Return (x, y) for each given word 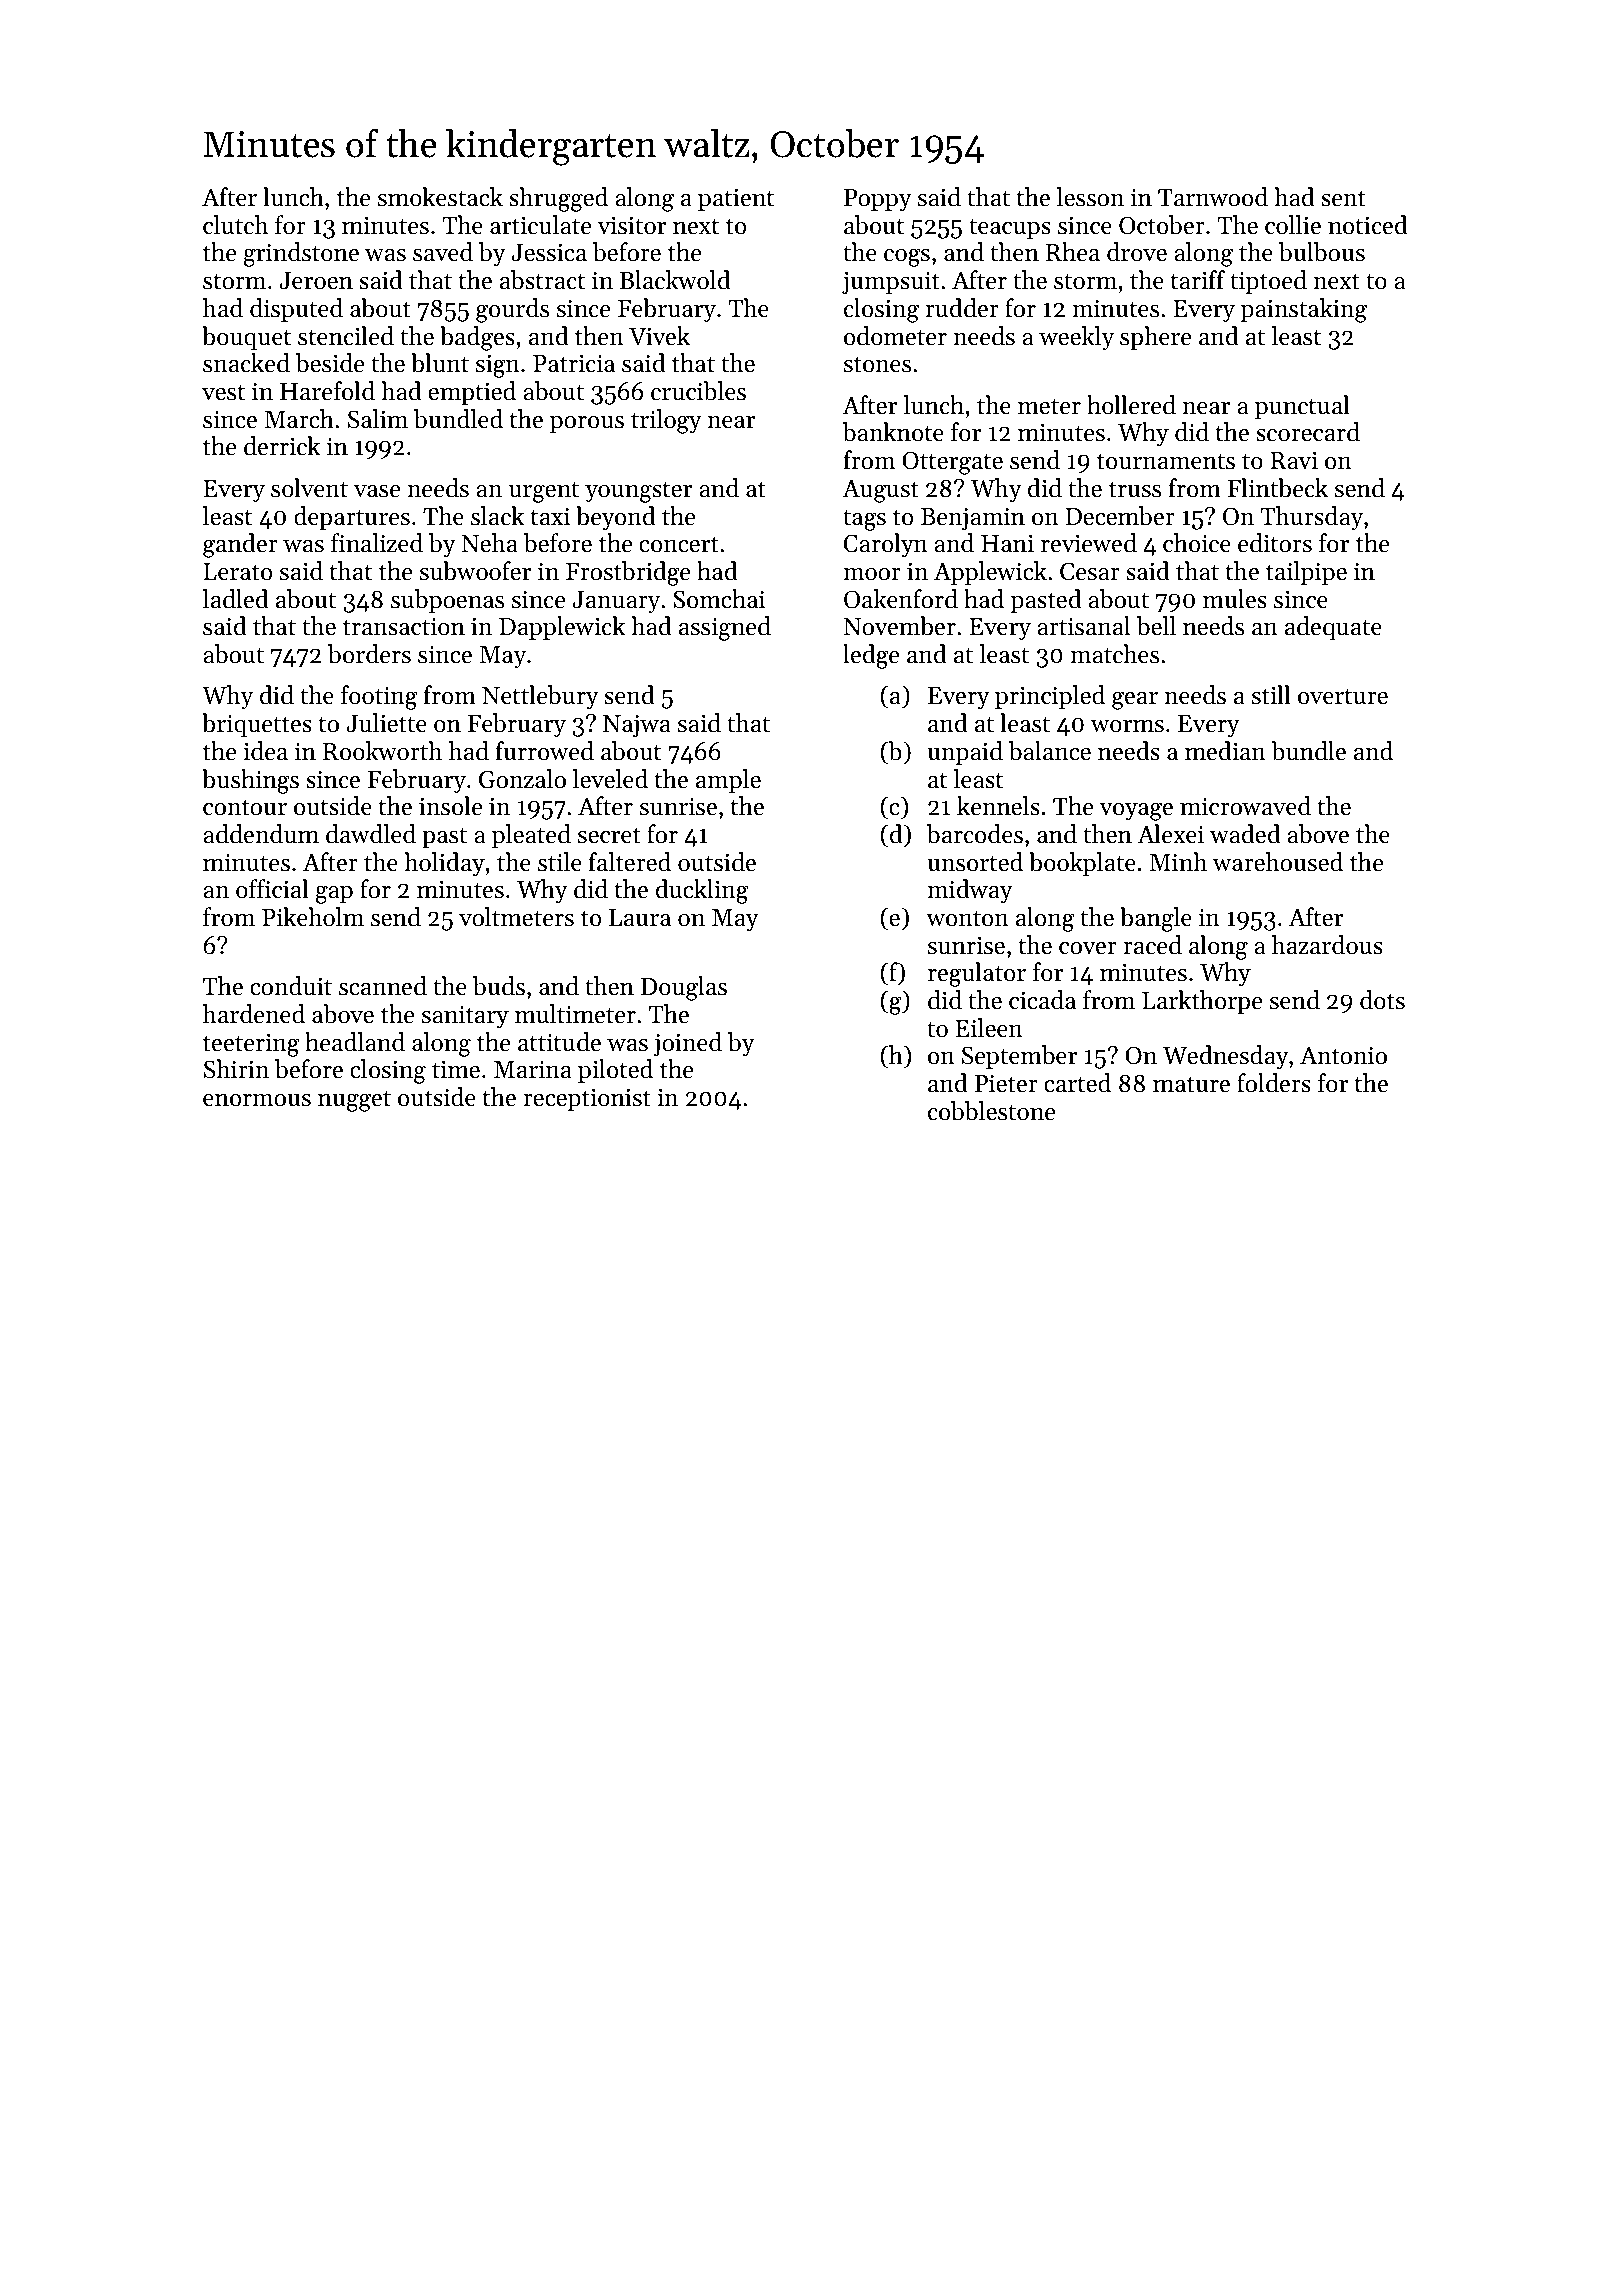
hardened (254, 1014)
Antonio (1343, 1055)
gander (240, 545)
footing (379, 697)
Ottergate (952, 463)
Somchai (719, 599)
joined (688, 1044)
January (616, 602)
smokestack (440, 197)
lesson (1090, 197)
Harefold (327, 391)
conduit (291, 986)
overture (1343, 697)
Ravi (1294, 460)
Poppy (878, 200)
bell (1156, 626)
